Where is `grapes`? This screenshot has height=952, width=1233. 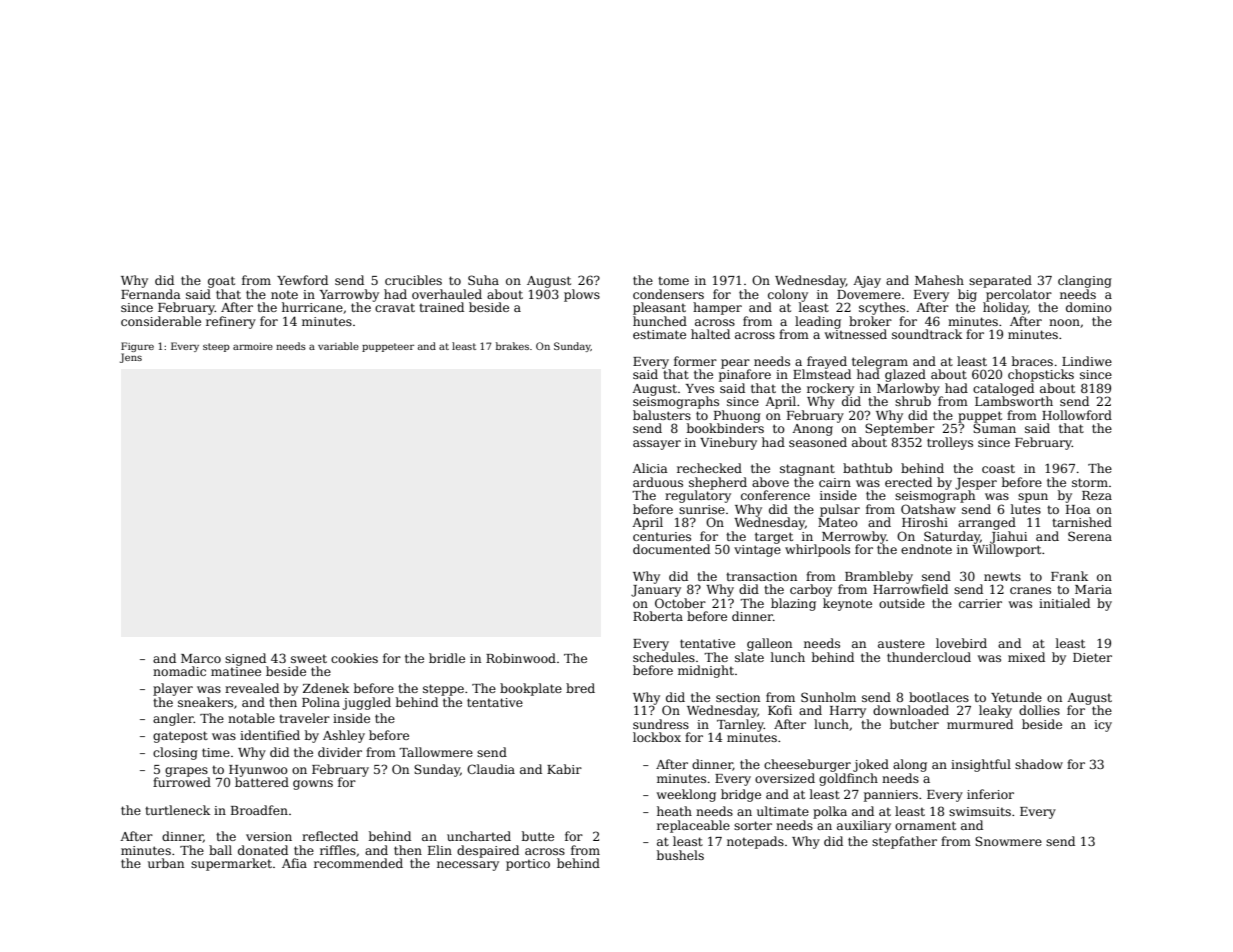 grapes is located at coordinates (186, 772).
